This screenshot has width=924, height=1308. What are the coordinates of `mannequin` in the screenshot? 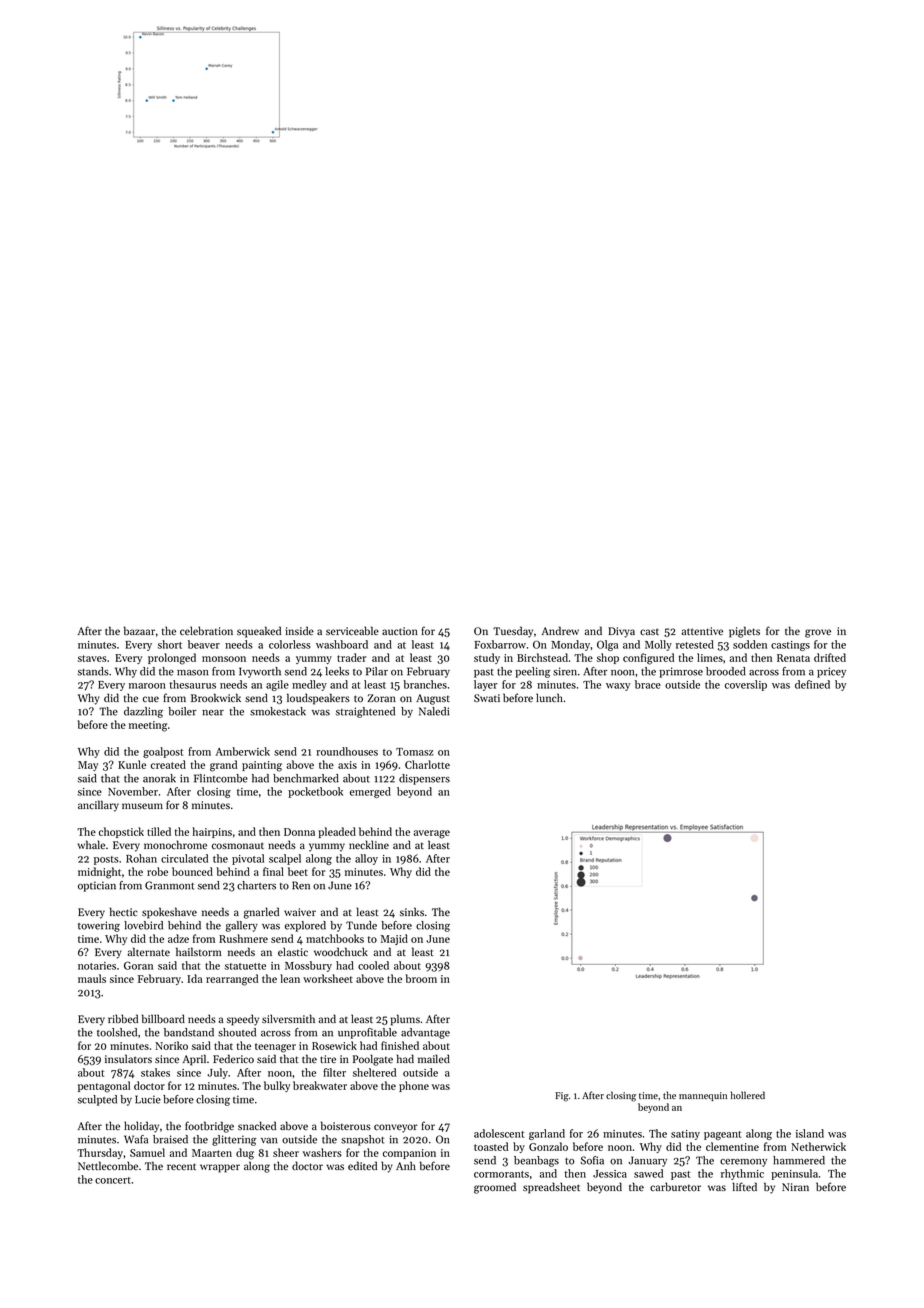 It's located at (703, 1096).
